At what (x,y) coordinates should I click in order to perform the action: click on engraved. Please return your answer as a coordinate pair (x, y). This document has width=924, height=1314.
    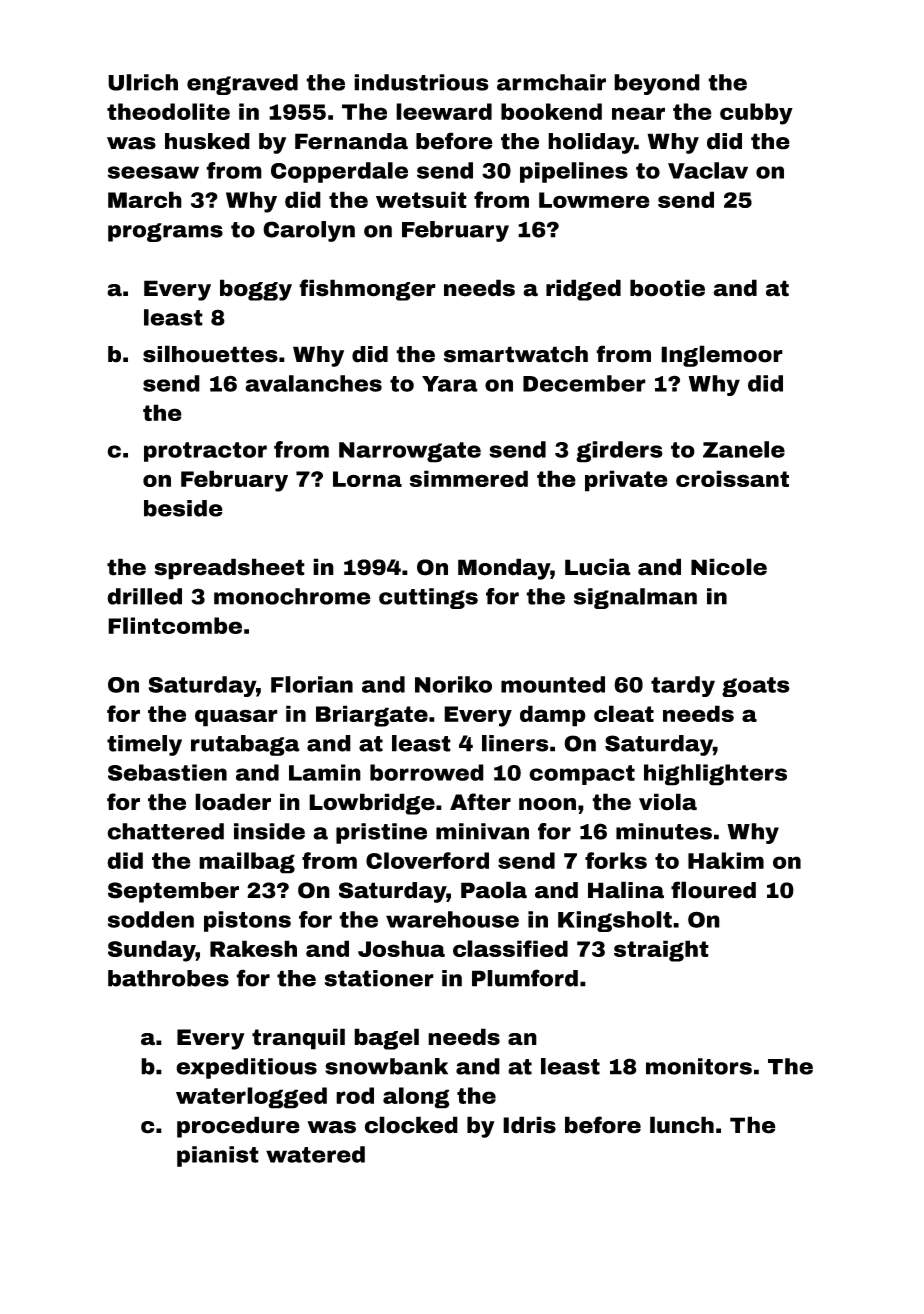
    Looking at the image, I should click on (242, 84).
